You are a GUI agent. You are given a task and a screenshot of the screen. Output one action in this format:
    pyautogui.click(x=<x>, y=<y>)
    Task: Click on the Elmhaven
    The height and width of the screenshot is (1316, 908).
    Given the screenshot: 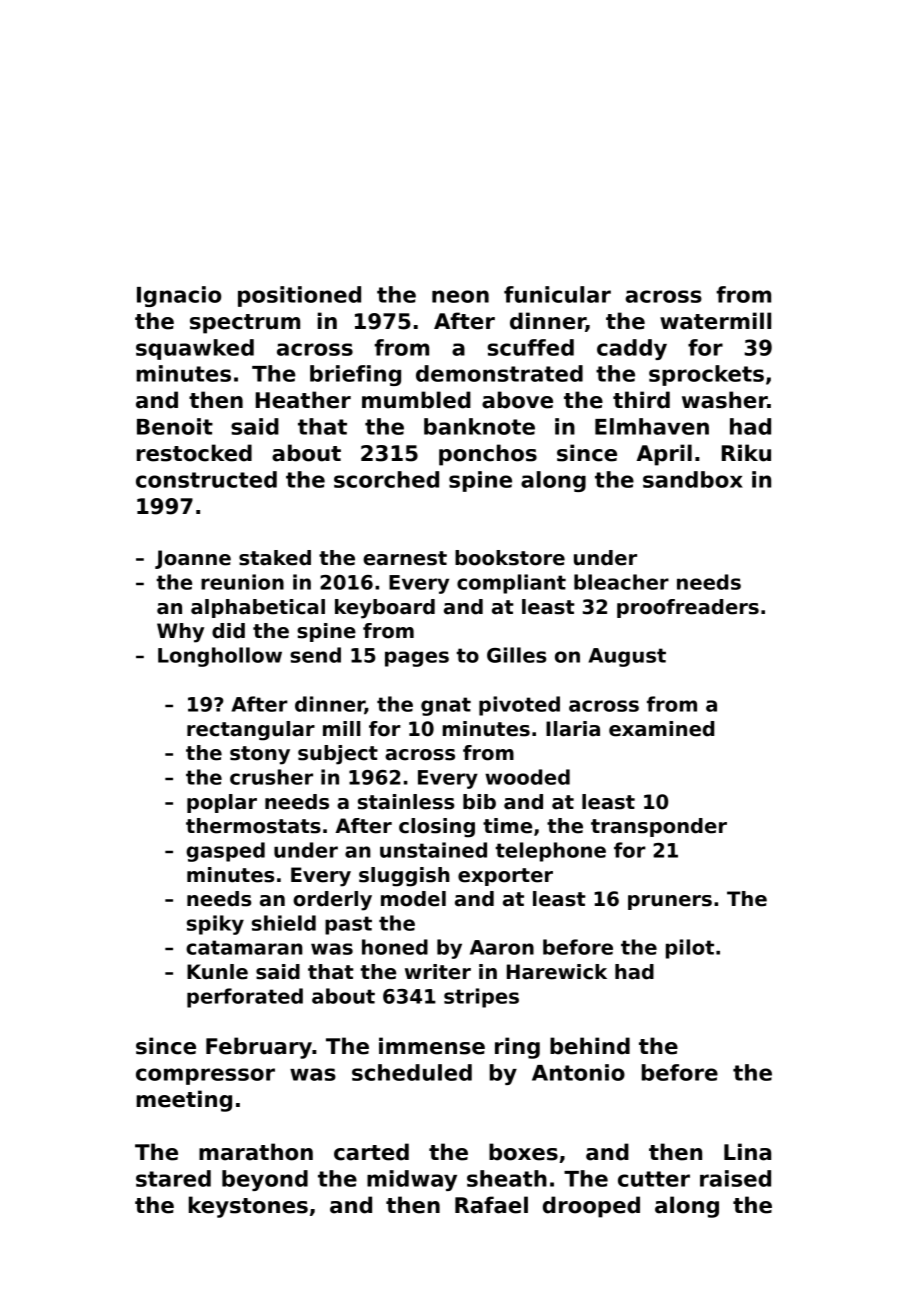 What is the action you would take?
    pyautogui.click(x=652, y=426)
